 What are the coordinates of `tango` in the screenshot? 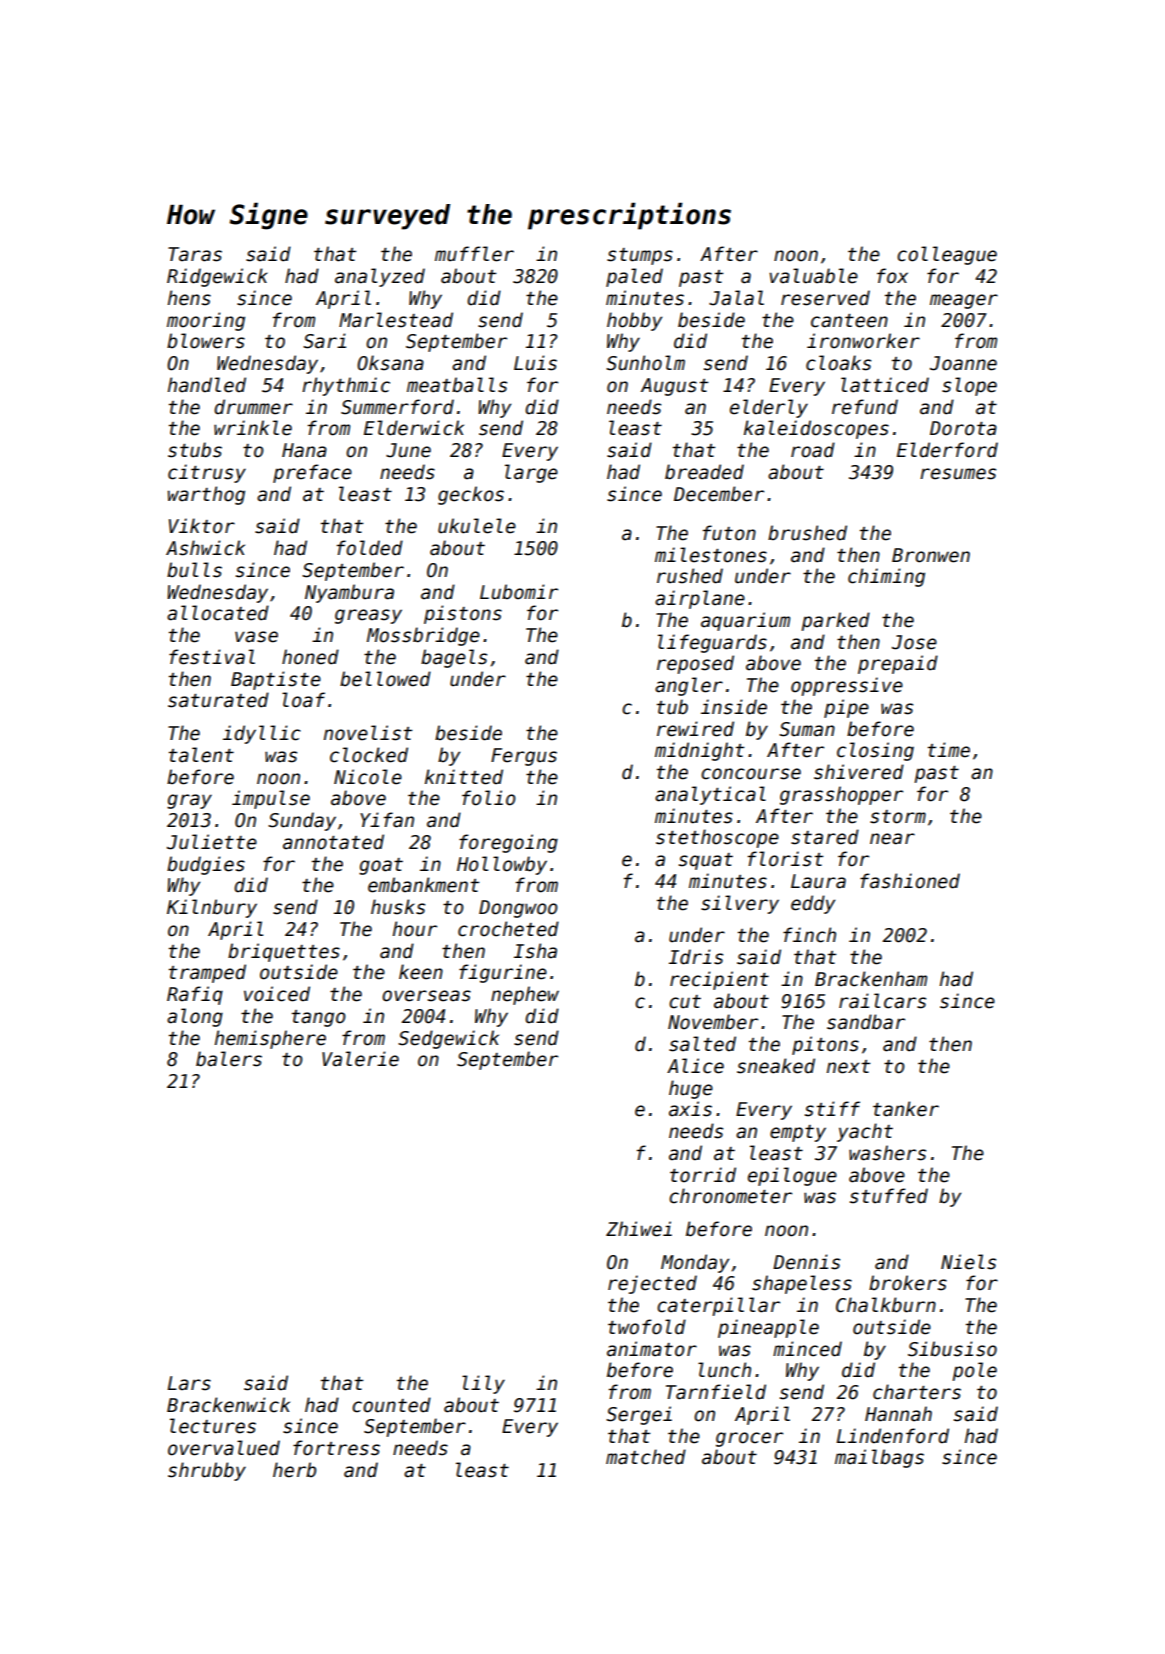 It's located at (319, 1018).
